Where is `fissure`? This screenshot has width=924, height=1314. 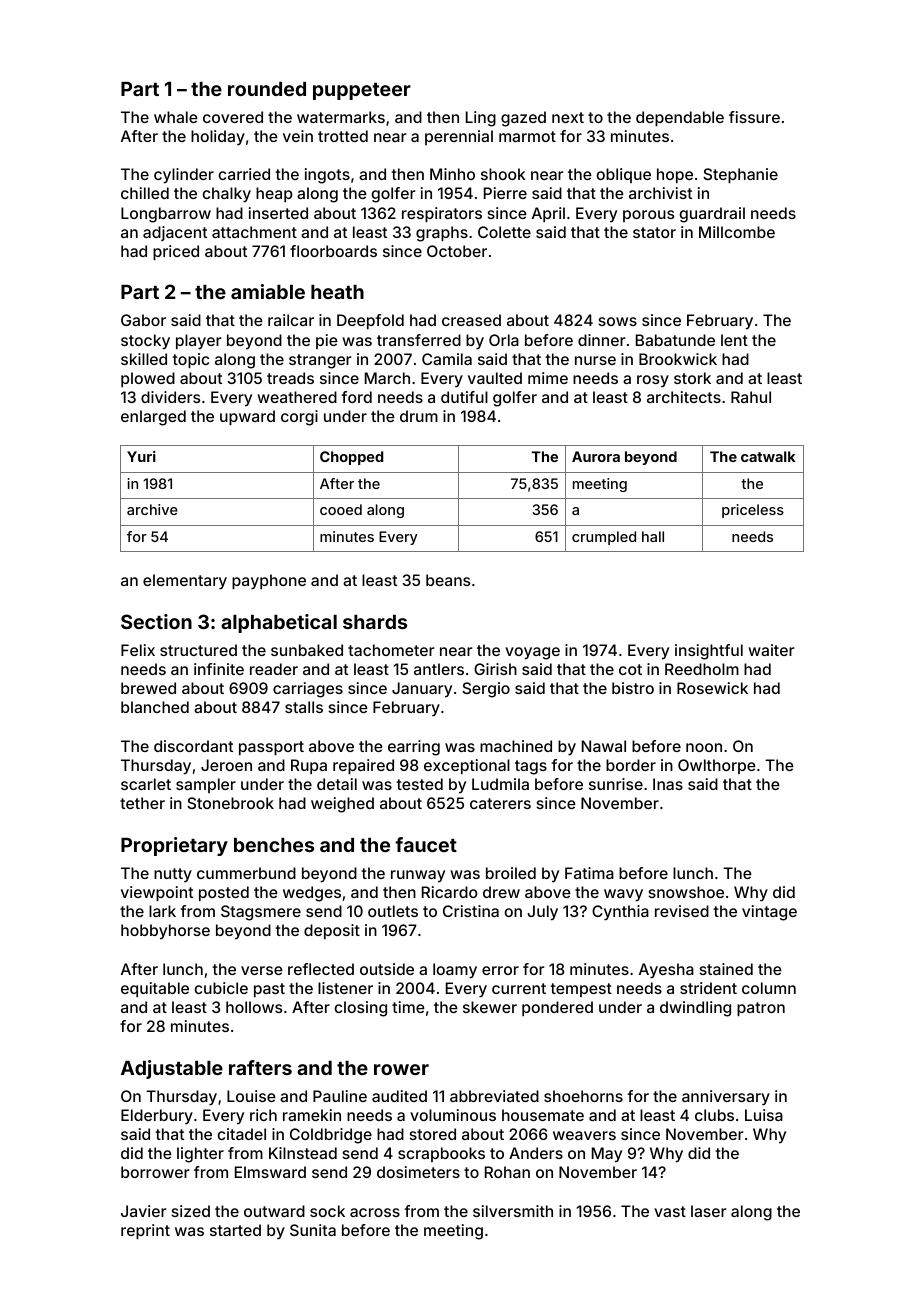 fissure is located at coordinates (754, 117).
